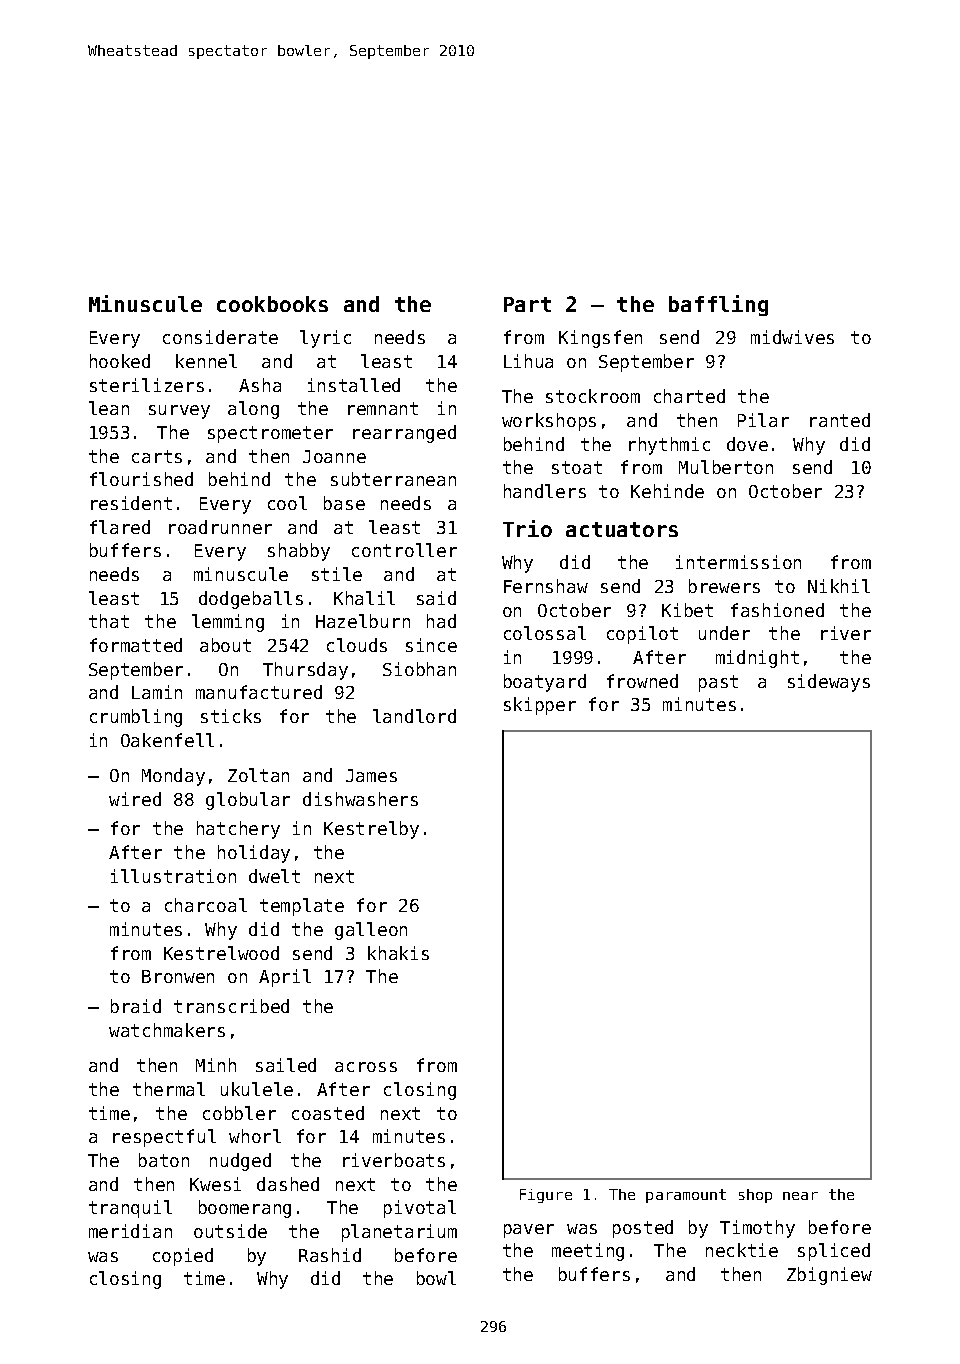  I want to click on midwives, so click(792, 337).
